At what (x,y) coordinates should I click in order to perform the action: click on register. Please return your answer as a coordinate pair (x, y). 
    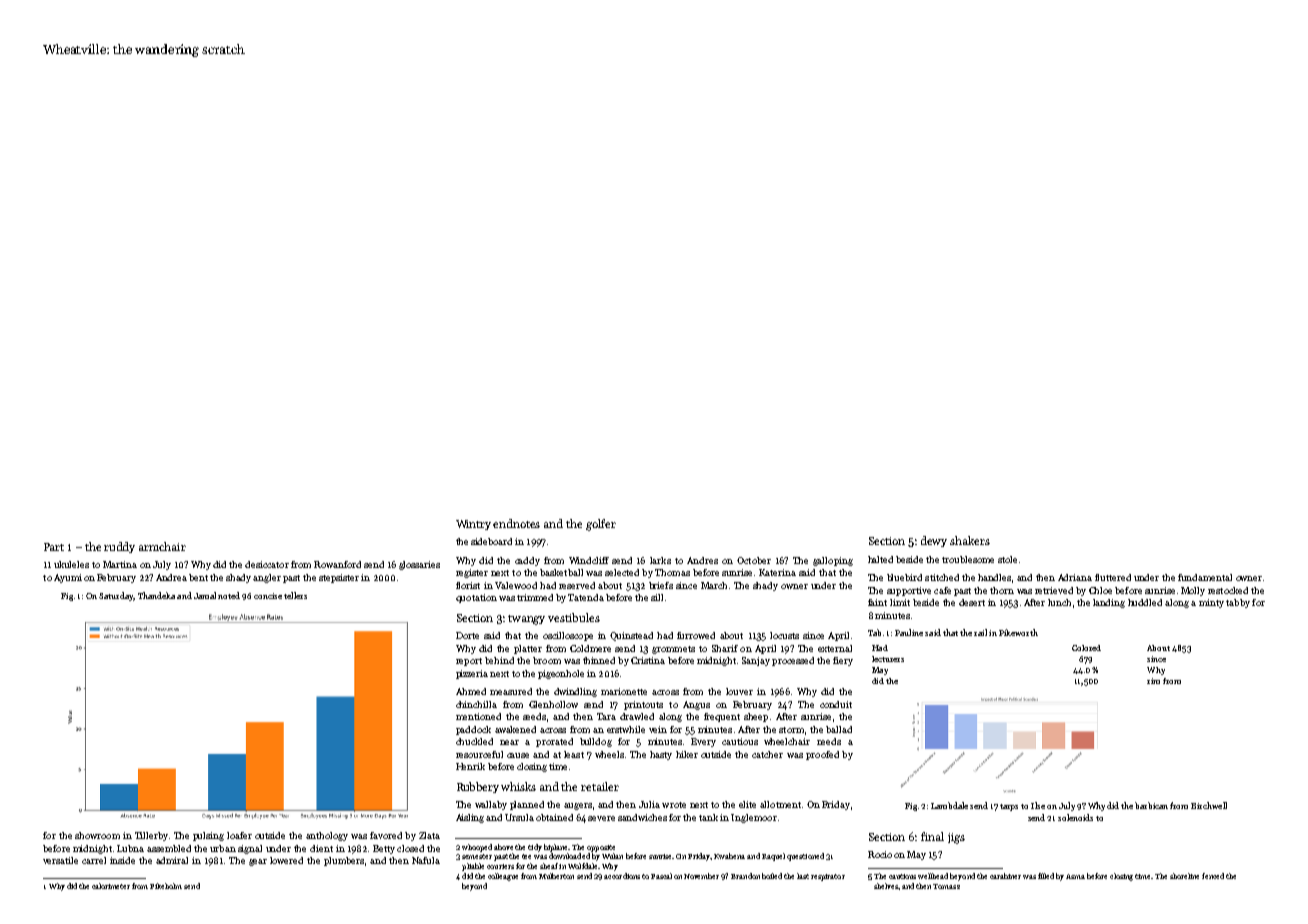
    Looking at the image, I should click on (472, 573).
